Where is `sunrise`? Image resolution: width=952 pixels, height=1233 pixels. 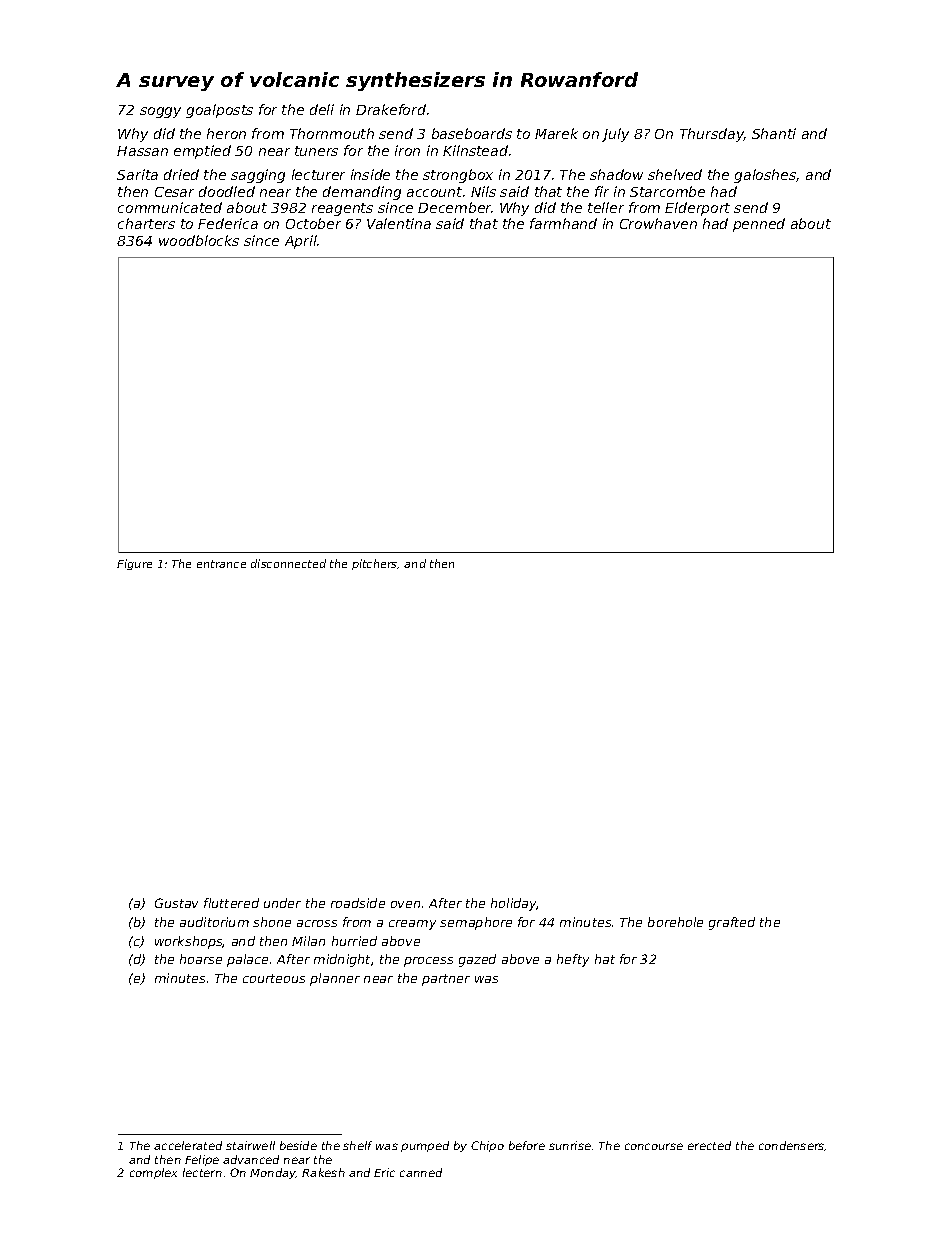 sunrise is located at coordinates (570, 1145).
